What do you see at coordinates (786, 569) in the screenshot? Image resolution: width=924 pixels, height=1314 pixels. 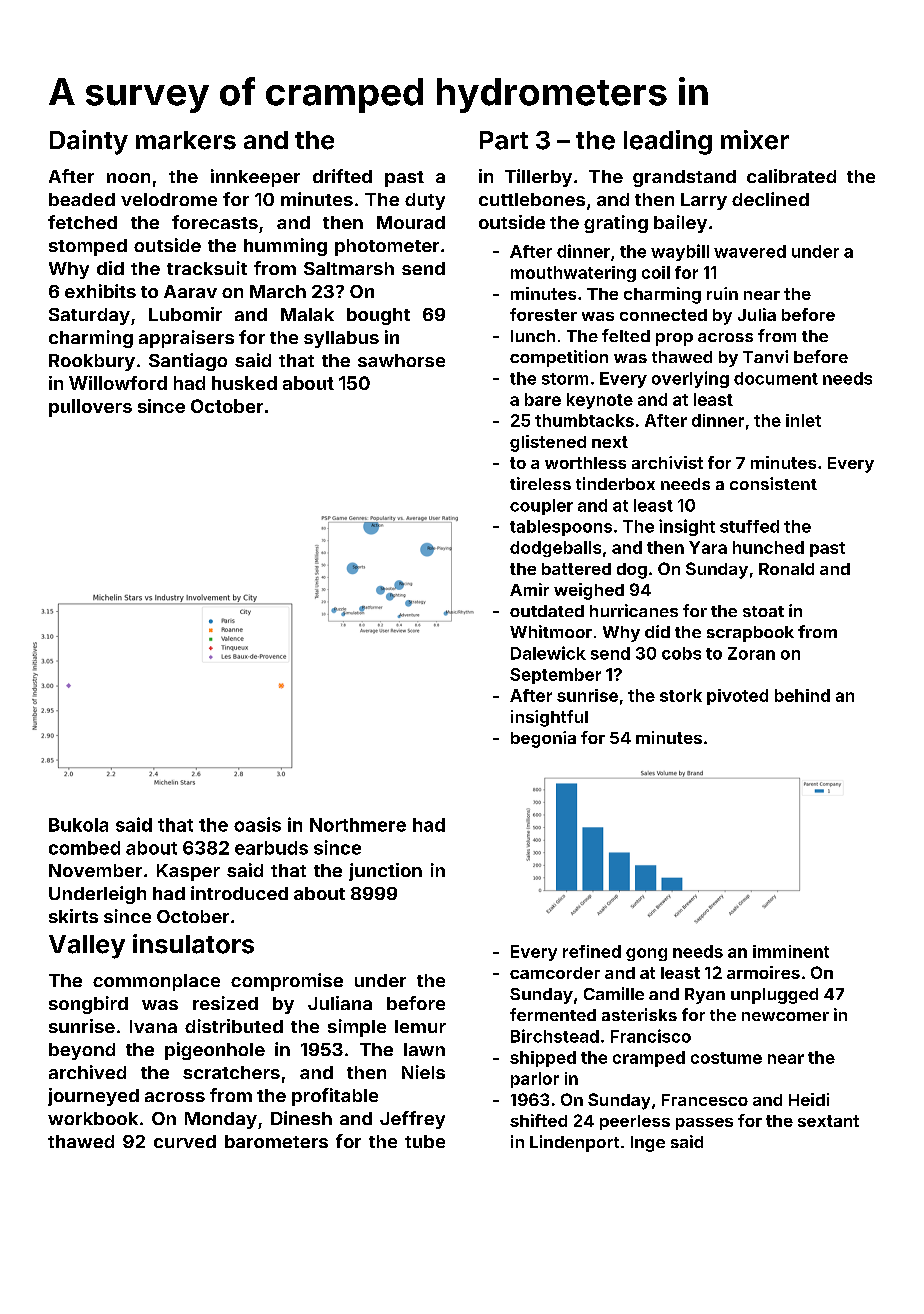 I see `Ronald` at bounding box center [786, 569].
